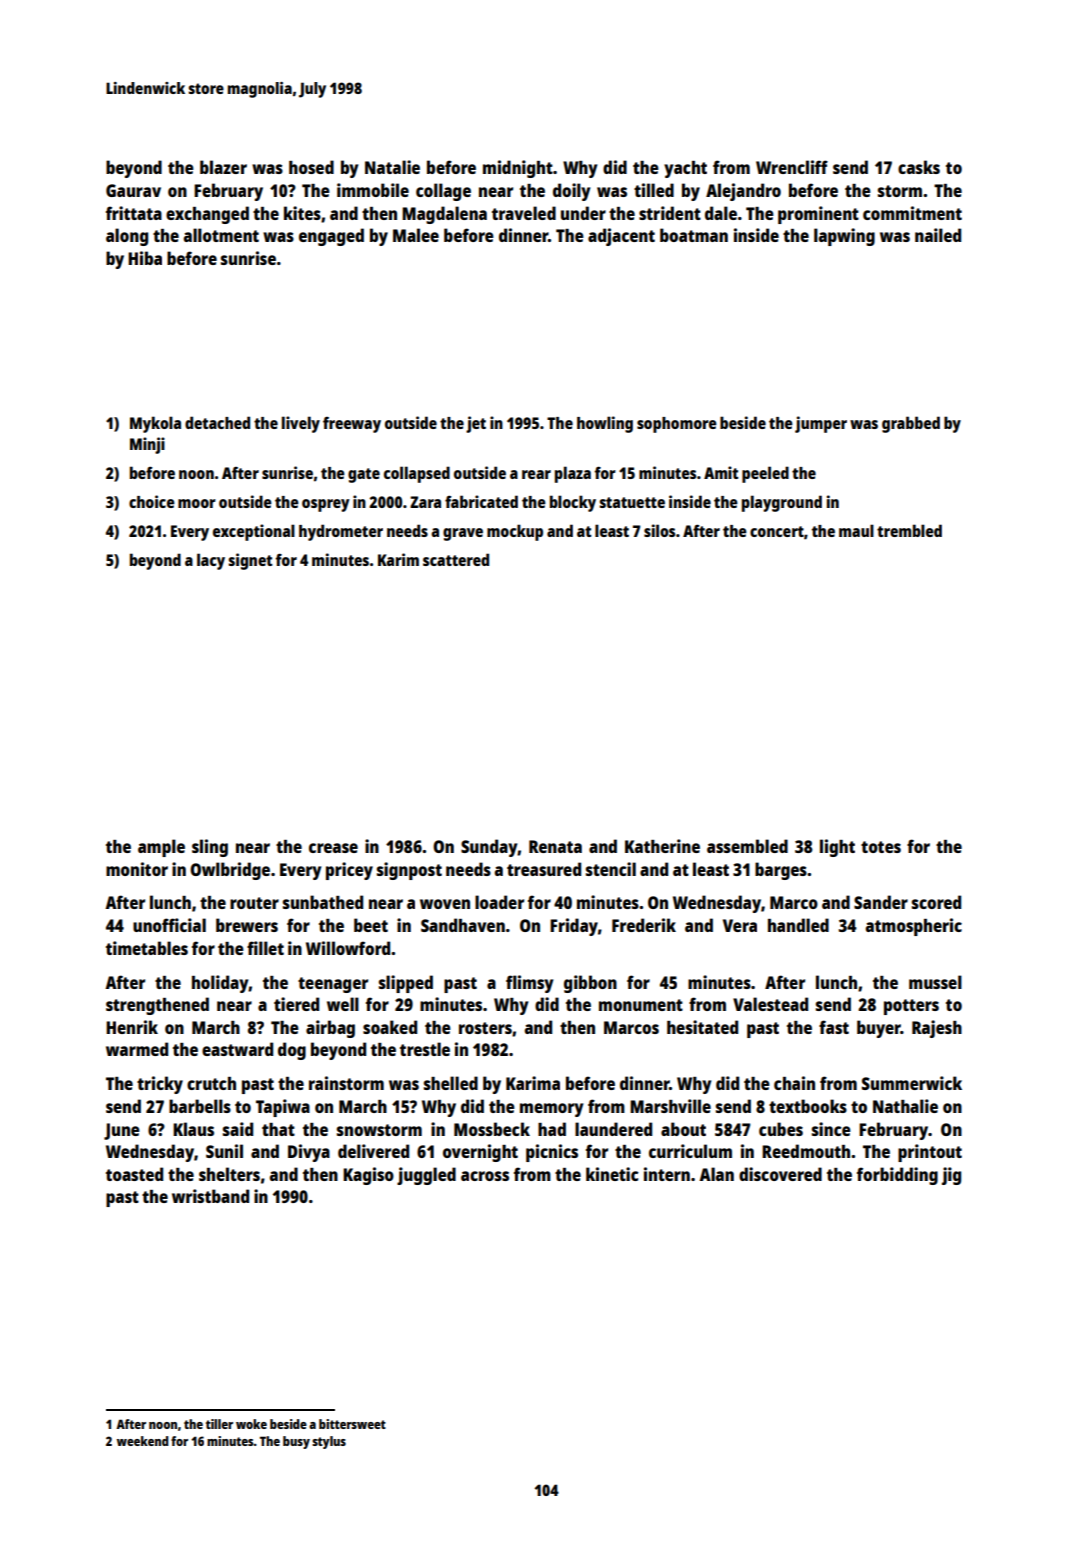 Image resolution: width=1068 pixels, height=1547 pixels. I want to click on fabricated, so click(481, 501).
